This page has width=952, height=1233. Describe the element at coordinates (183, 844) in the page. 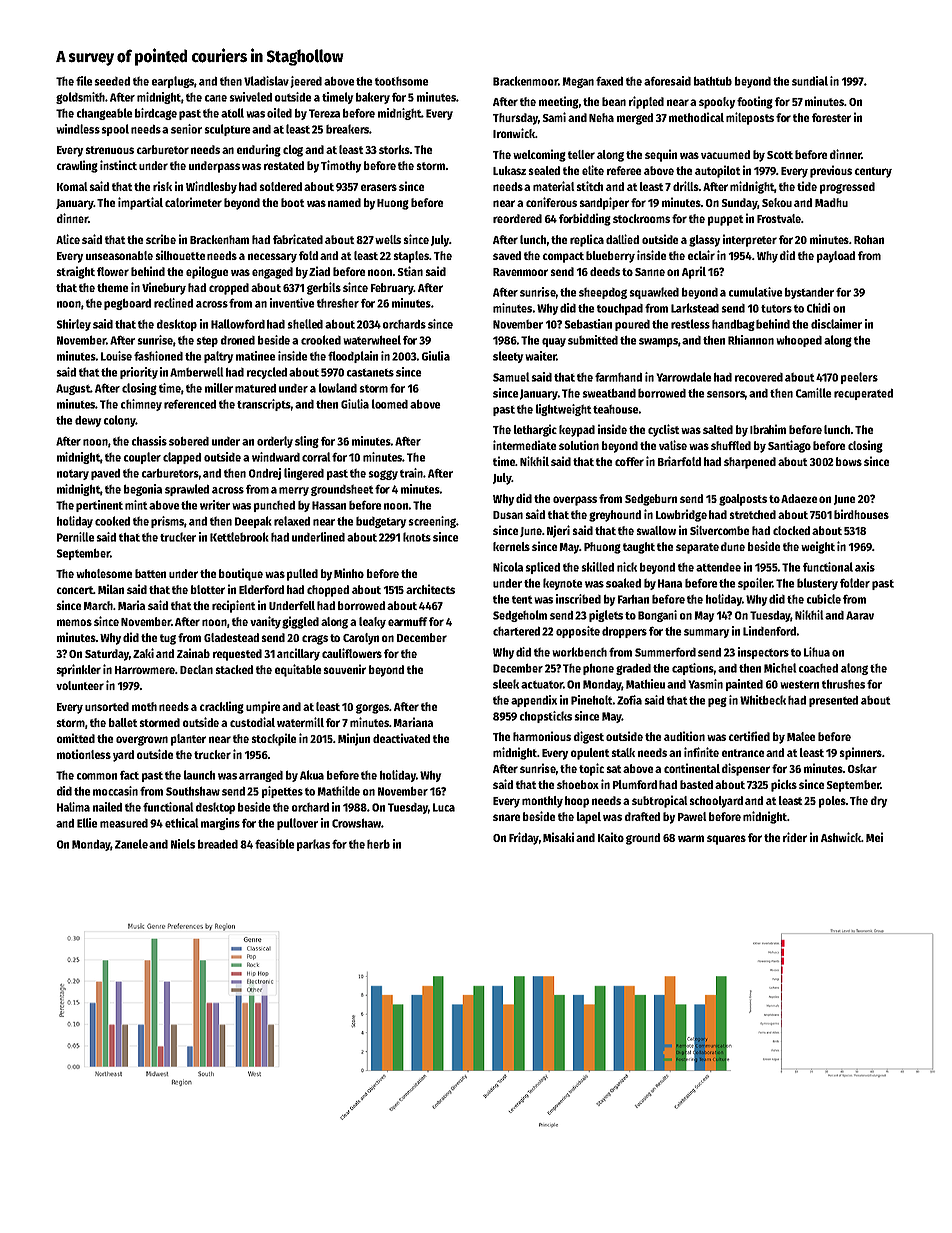

I see `Niels` at that location.
